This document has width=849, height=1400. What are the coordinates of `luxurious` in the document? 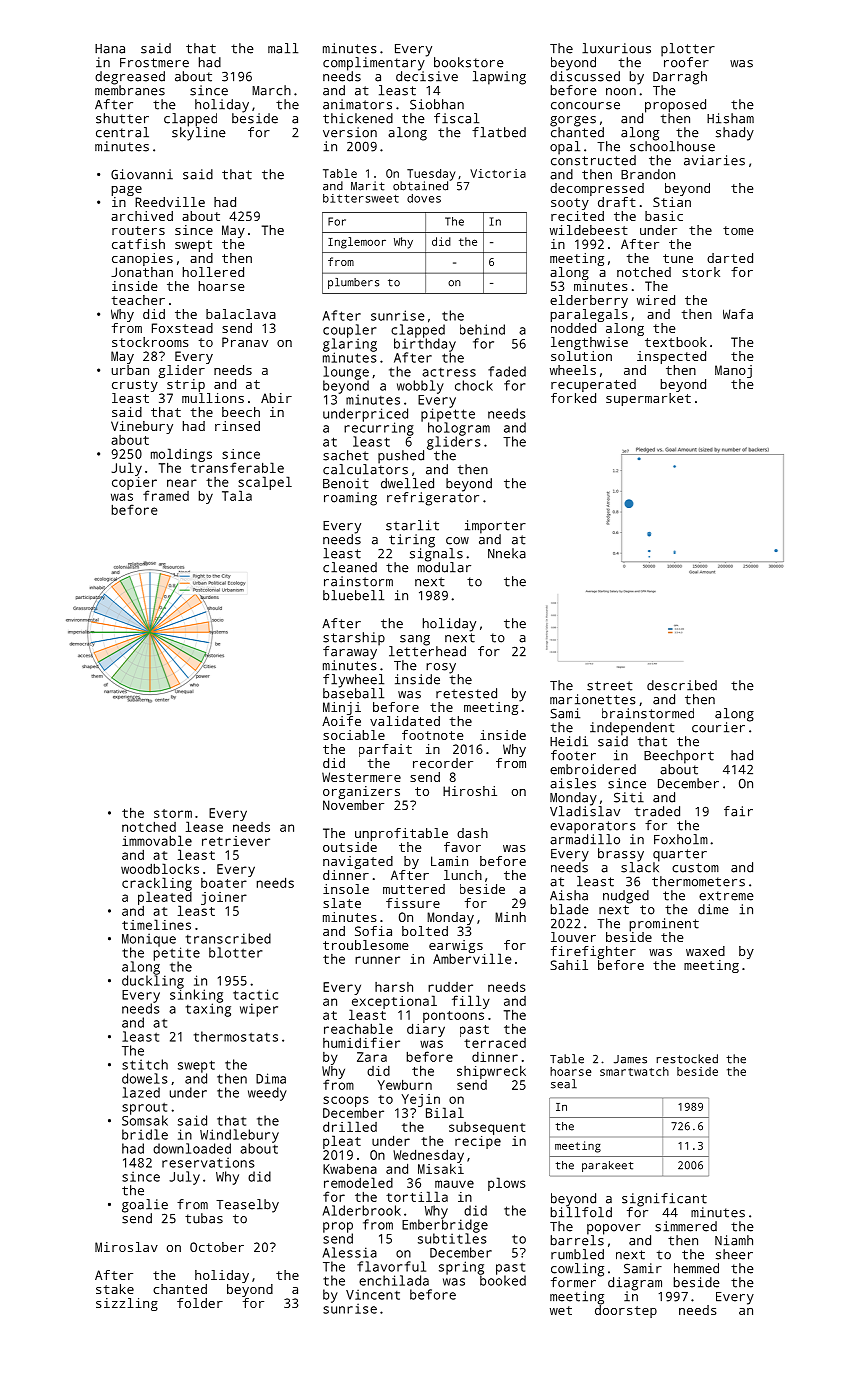 It's located at (616, 48).
